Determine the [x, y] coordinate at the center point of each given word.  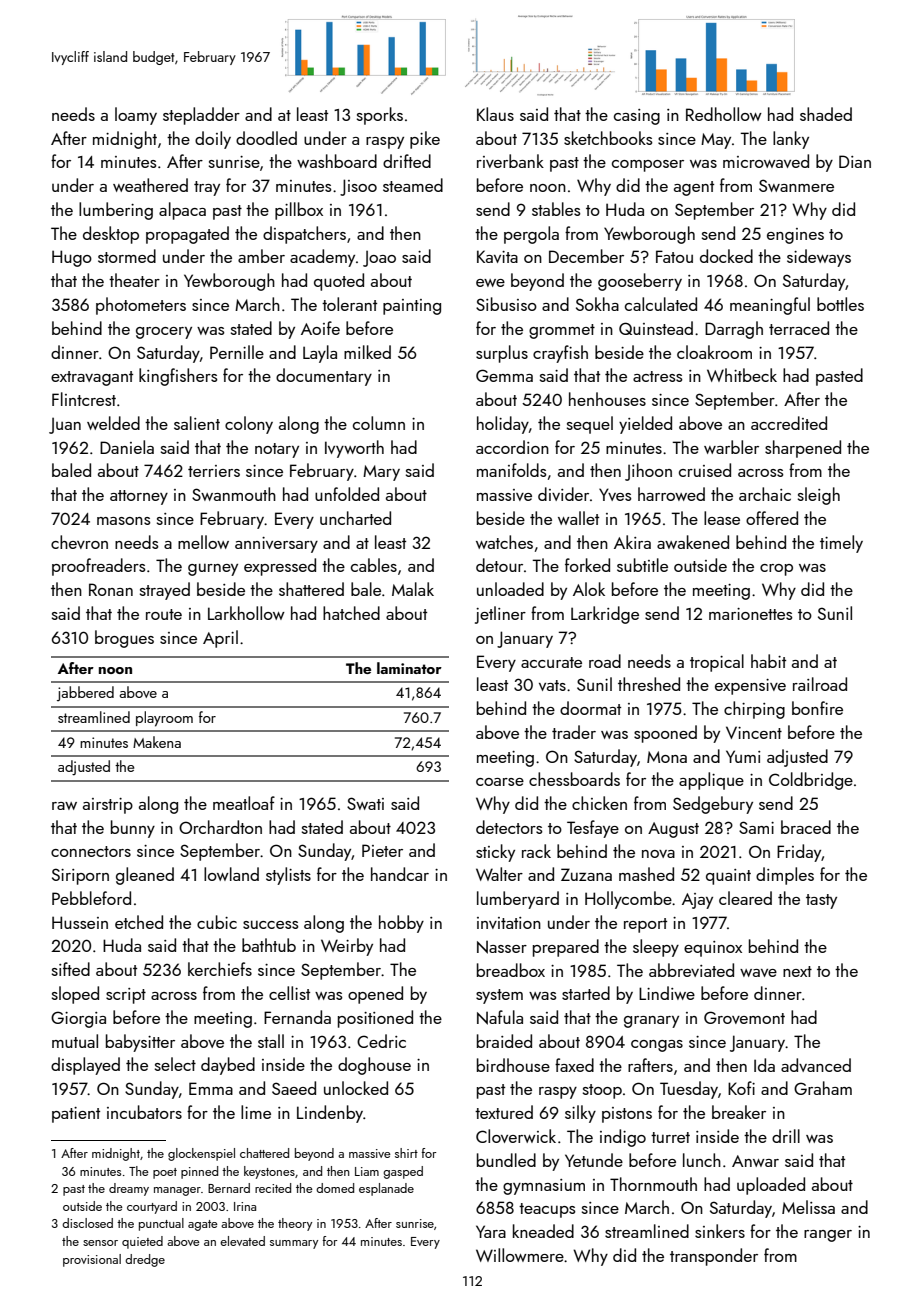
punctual [161, 1224]
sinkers [720, 1231]
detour [499, 565]
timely [841, 544]
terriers [214, 471]
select [175, 1064]
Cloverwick [516, 1136]
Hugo [72, 258]
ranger [828, 1236]
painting [412, 307]
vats [552, 685]
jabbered [85, 693]
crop [776, 570]
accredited [789, 423]
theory [295, 1224]
